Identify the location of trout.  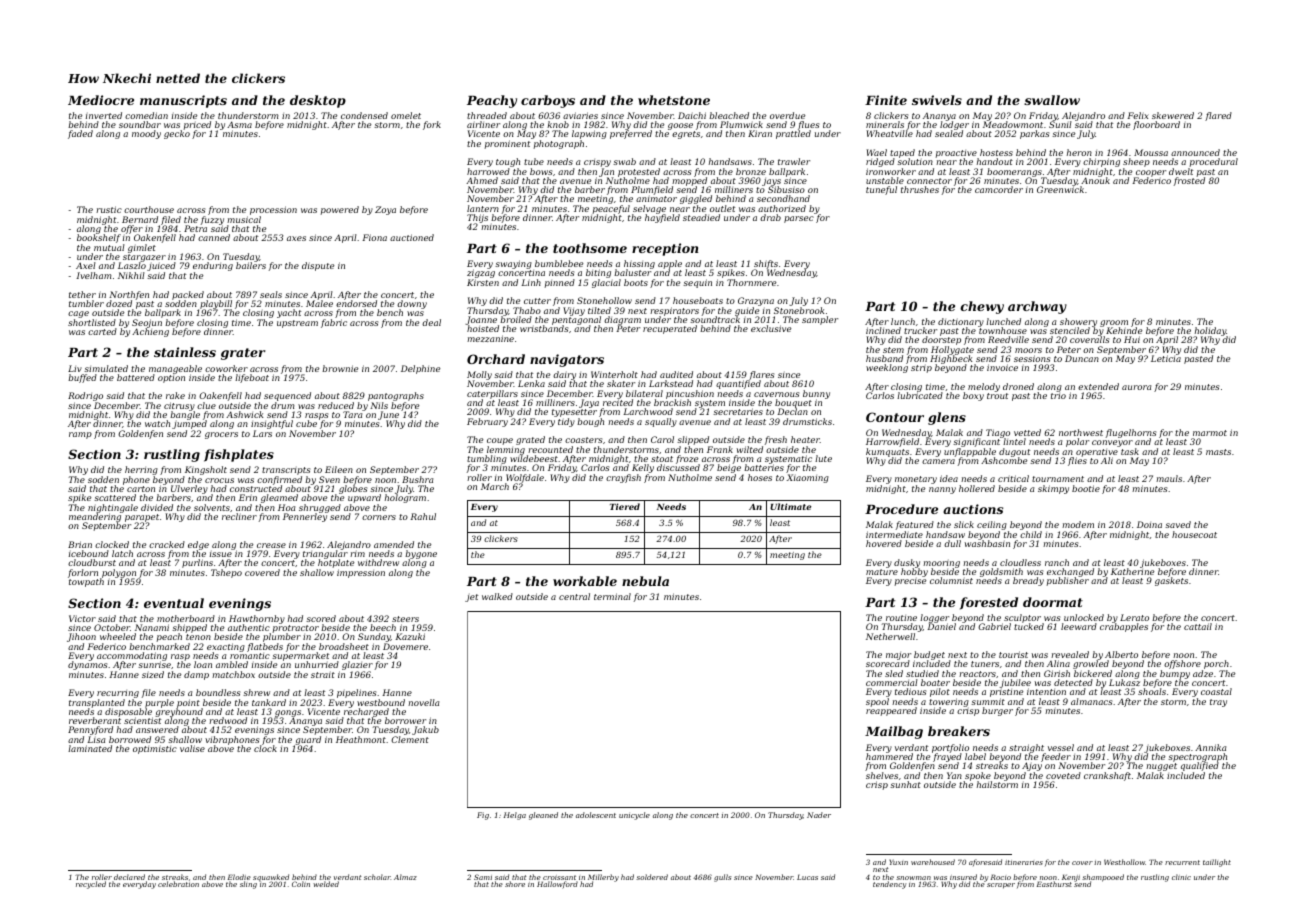
(997, 396).
